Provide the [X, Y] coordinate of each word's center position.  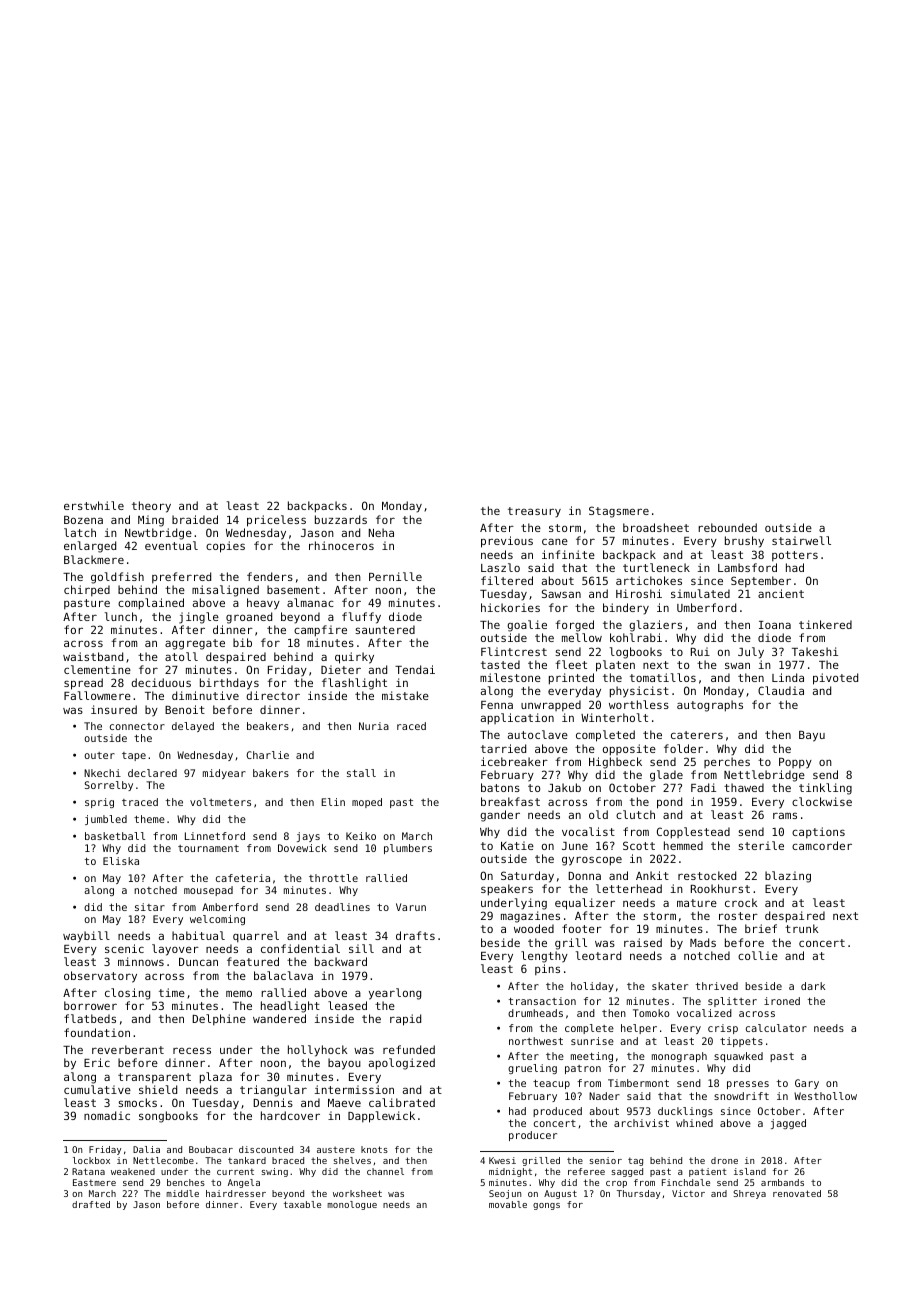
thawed [744, 787]
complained [151, 604]
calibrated [402, 1102]
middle [182, 1193]
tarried [503, 748]
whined [694, 1123]
